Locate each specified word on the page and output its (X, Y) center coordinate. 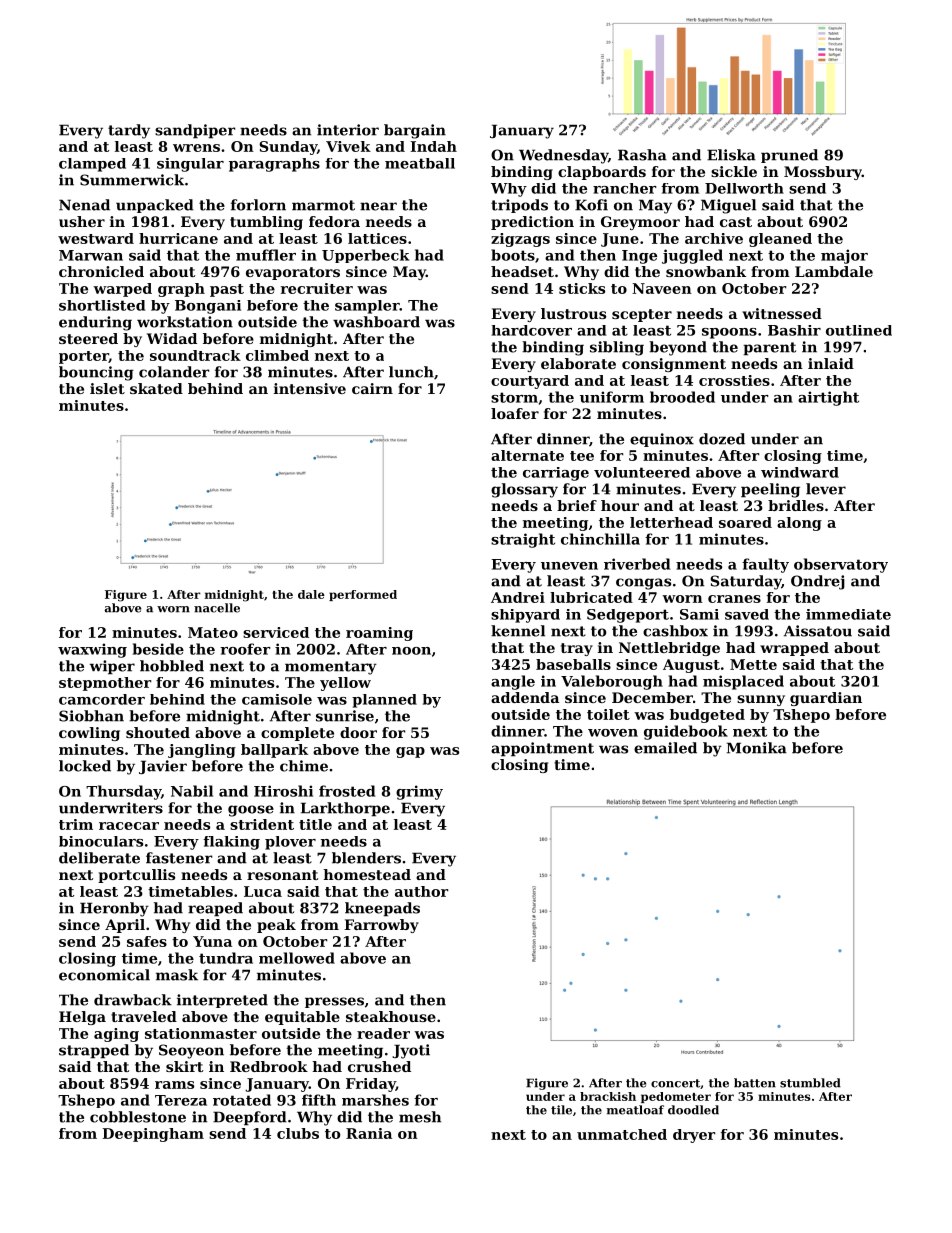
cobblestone (138, 1117)
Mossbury (823, 173)
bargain (415, 131)
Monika (757, 748)
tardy (129, 131)
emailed (665, 748)
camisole (277, 699)
